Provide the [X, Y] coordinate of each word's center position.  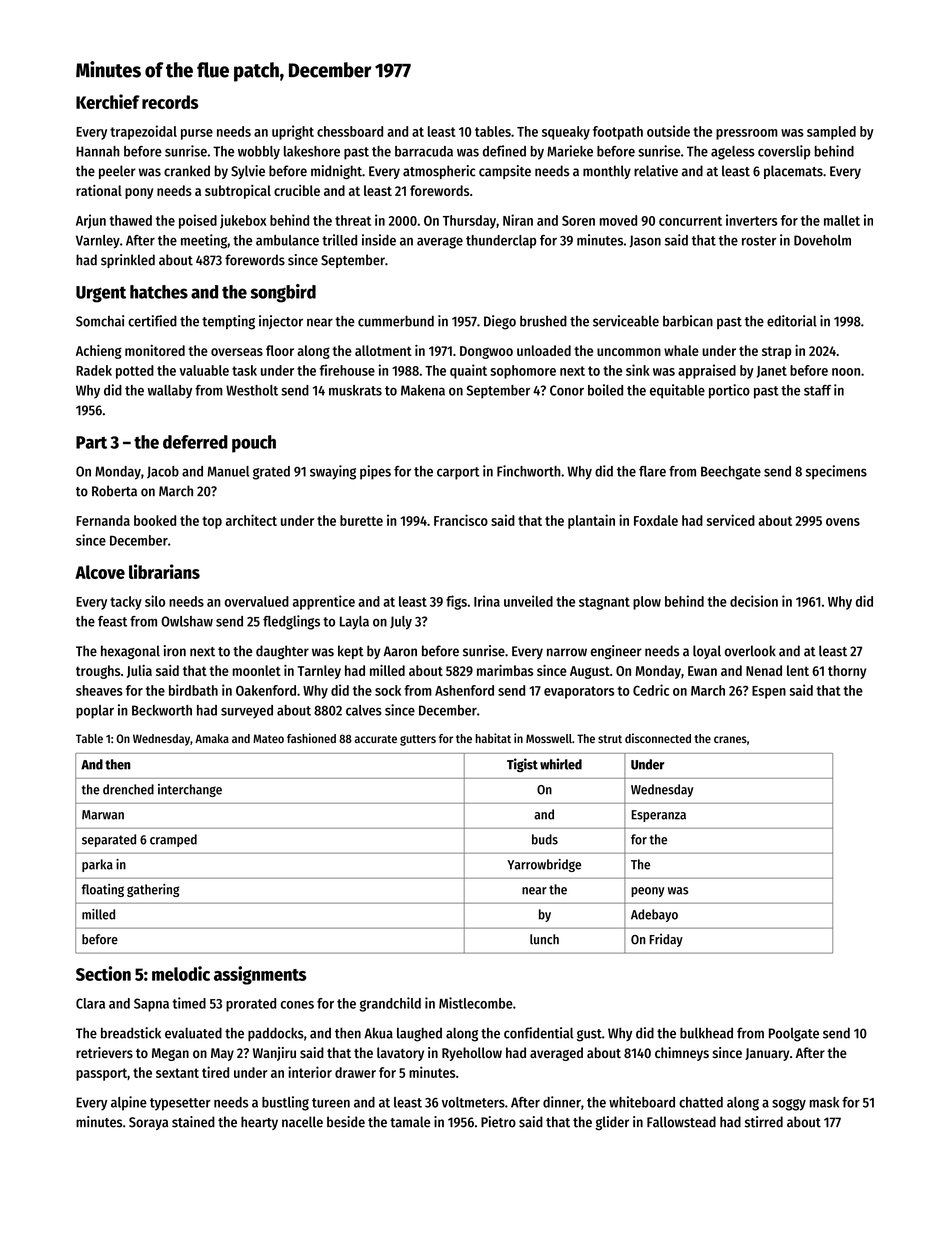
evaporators [579, 692]
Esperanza [658, 816]
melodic [181, 973]
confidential [539, 1033]
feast [112, 621]
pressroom [747, 134]
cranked [187, 171]
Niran [518, 220]
